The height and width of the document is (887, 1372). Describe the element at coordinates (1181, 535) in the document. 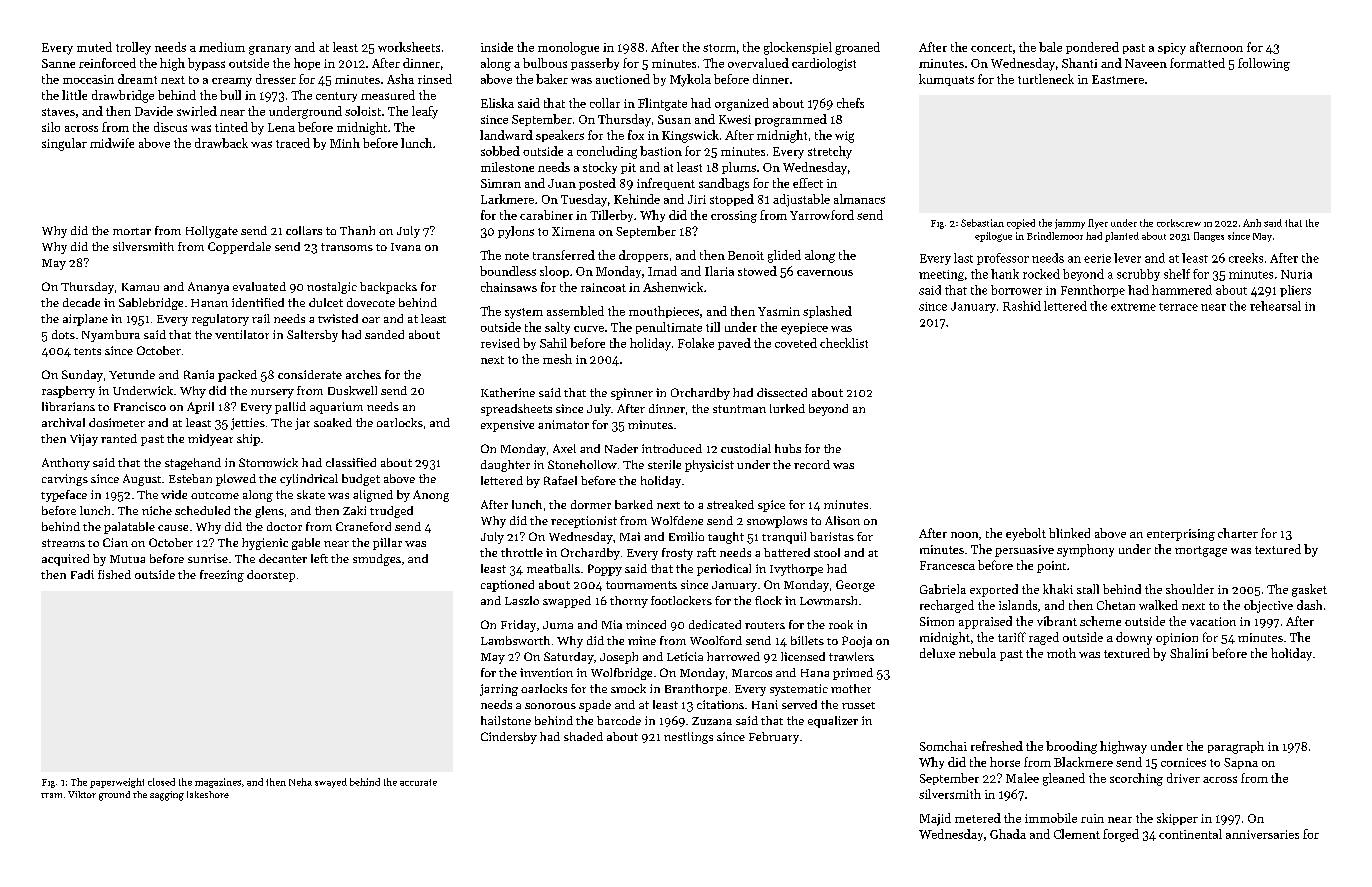

I see `enterprising` at that location.
